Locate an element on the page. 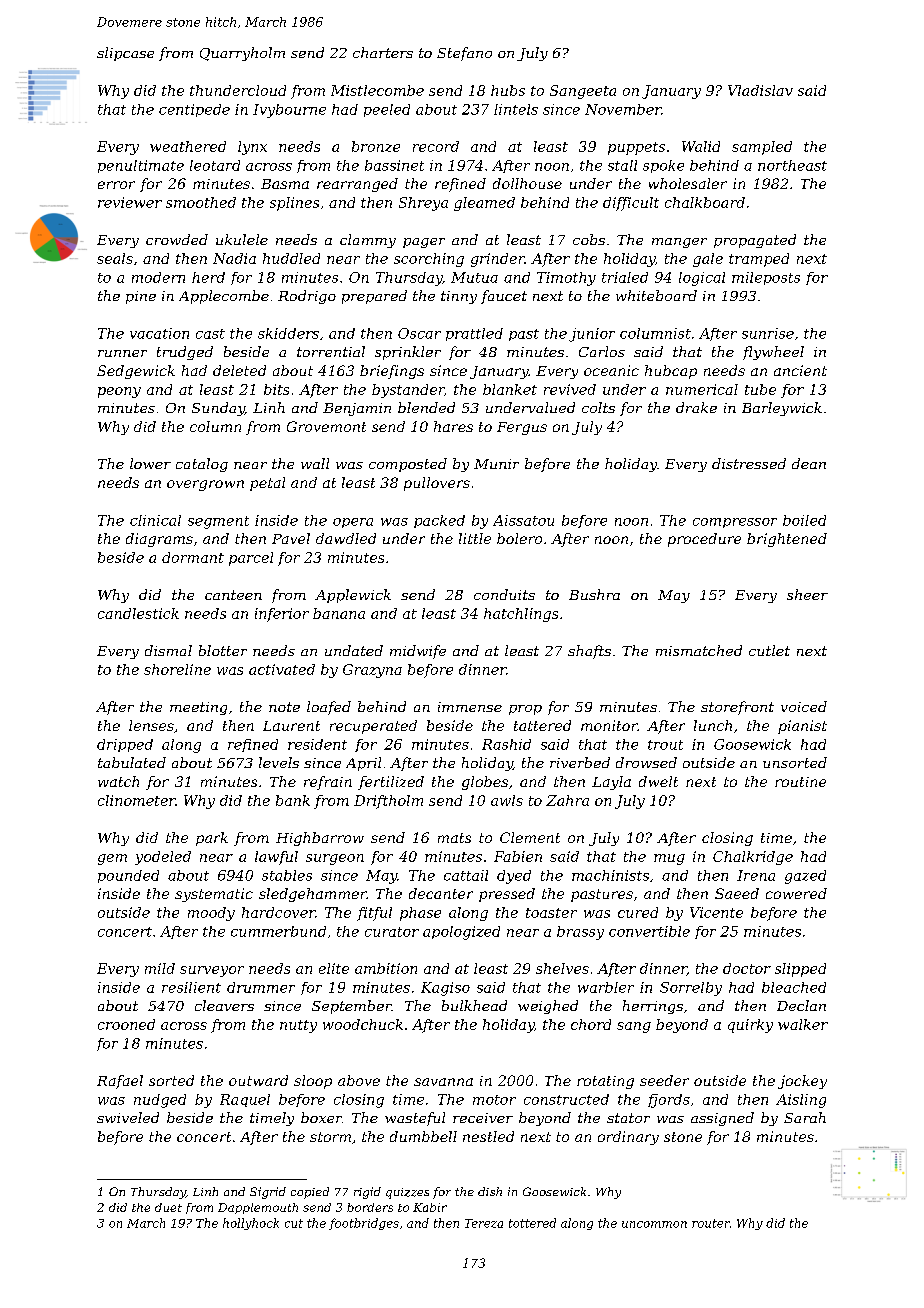 This image has height=1308, width=924. Vladislav is located at coordinates (760, 90).
